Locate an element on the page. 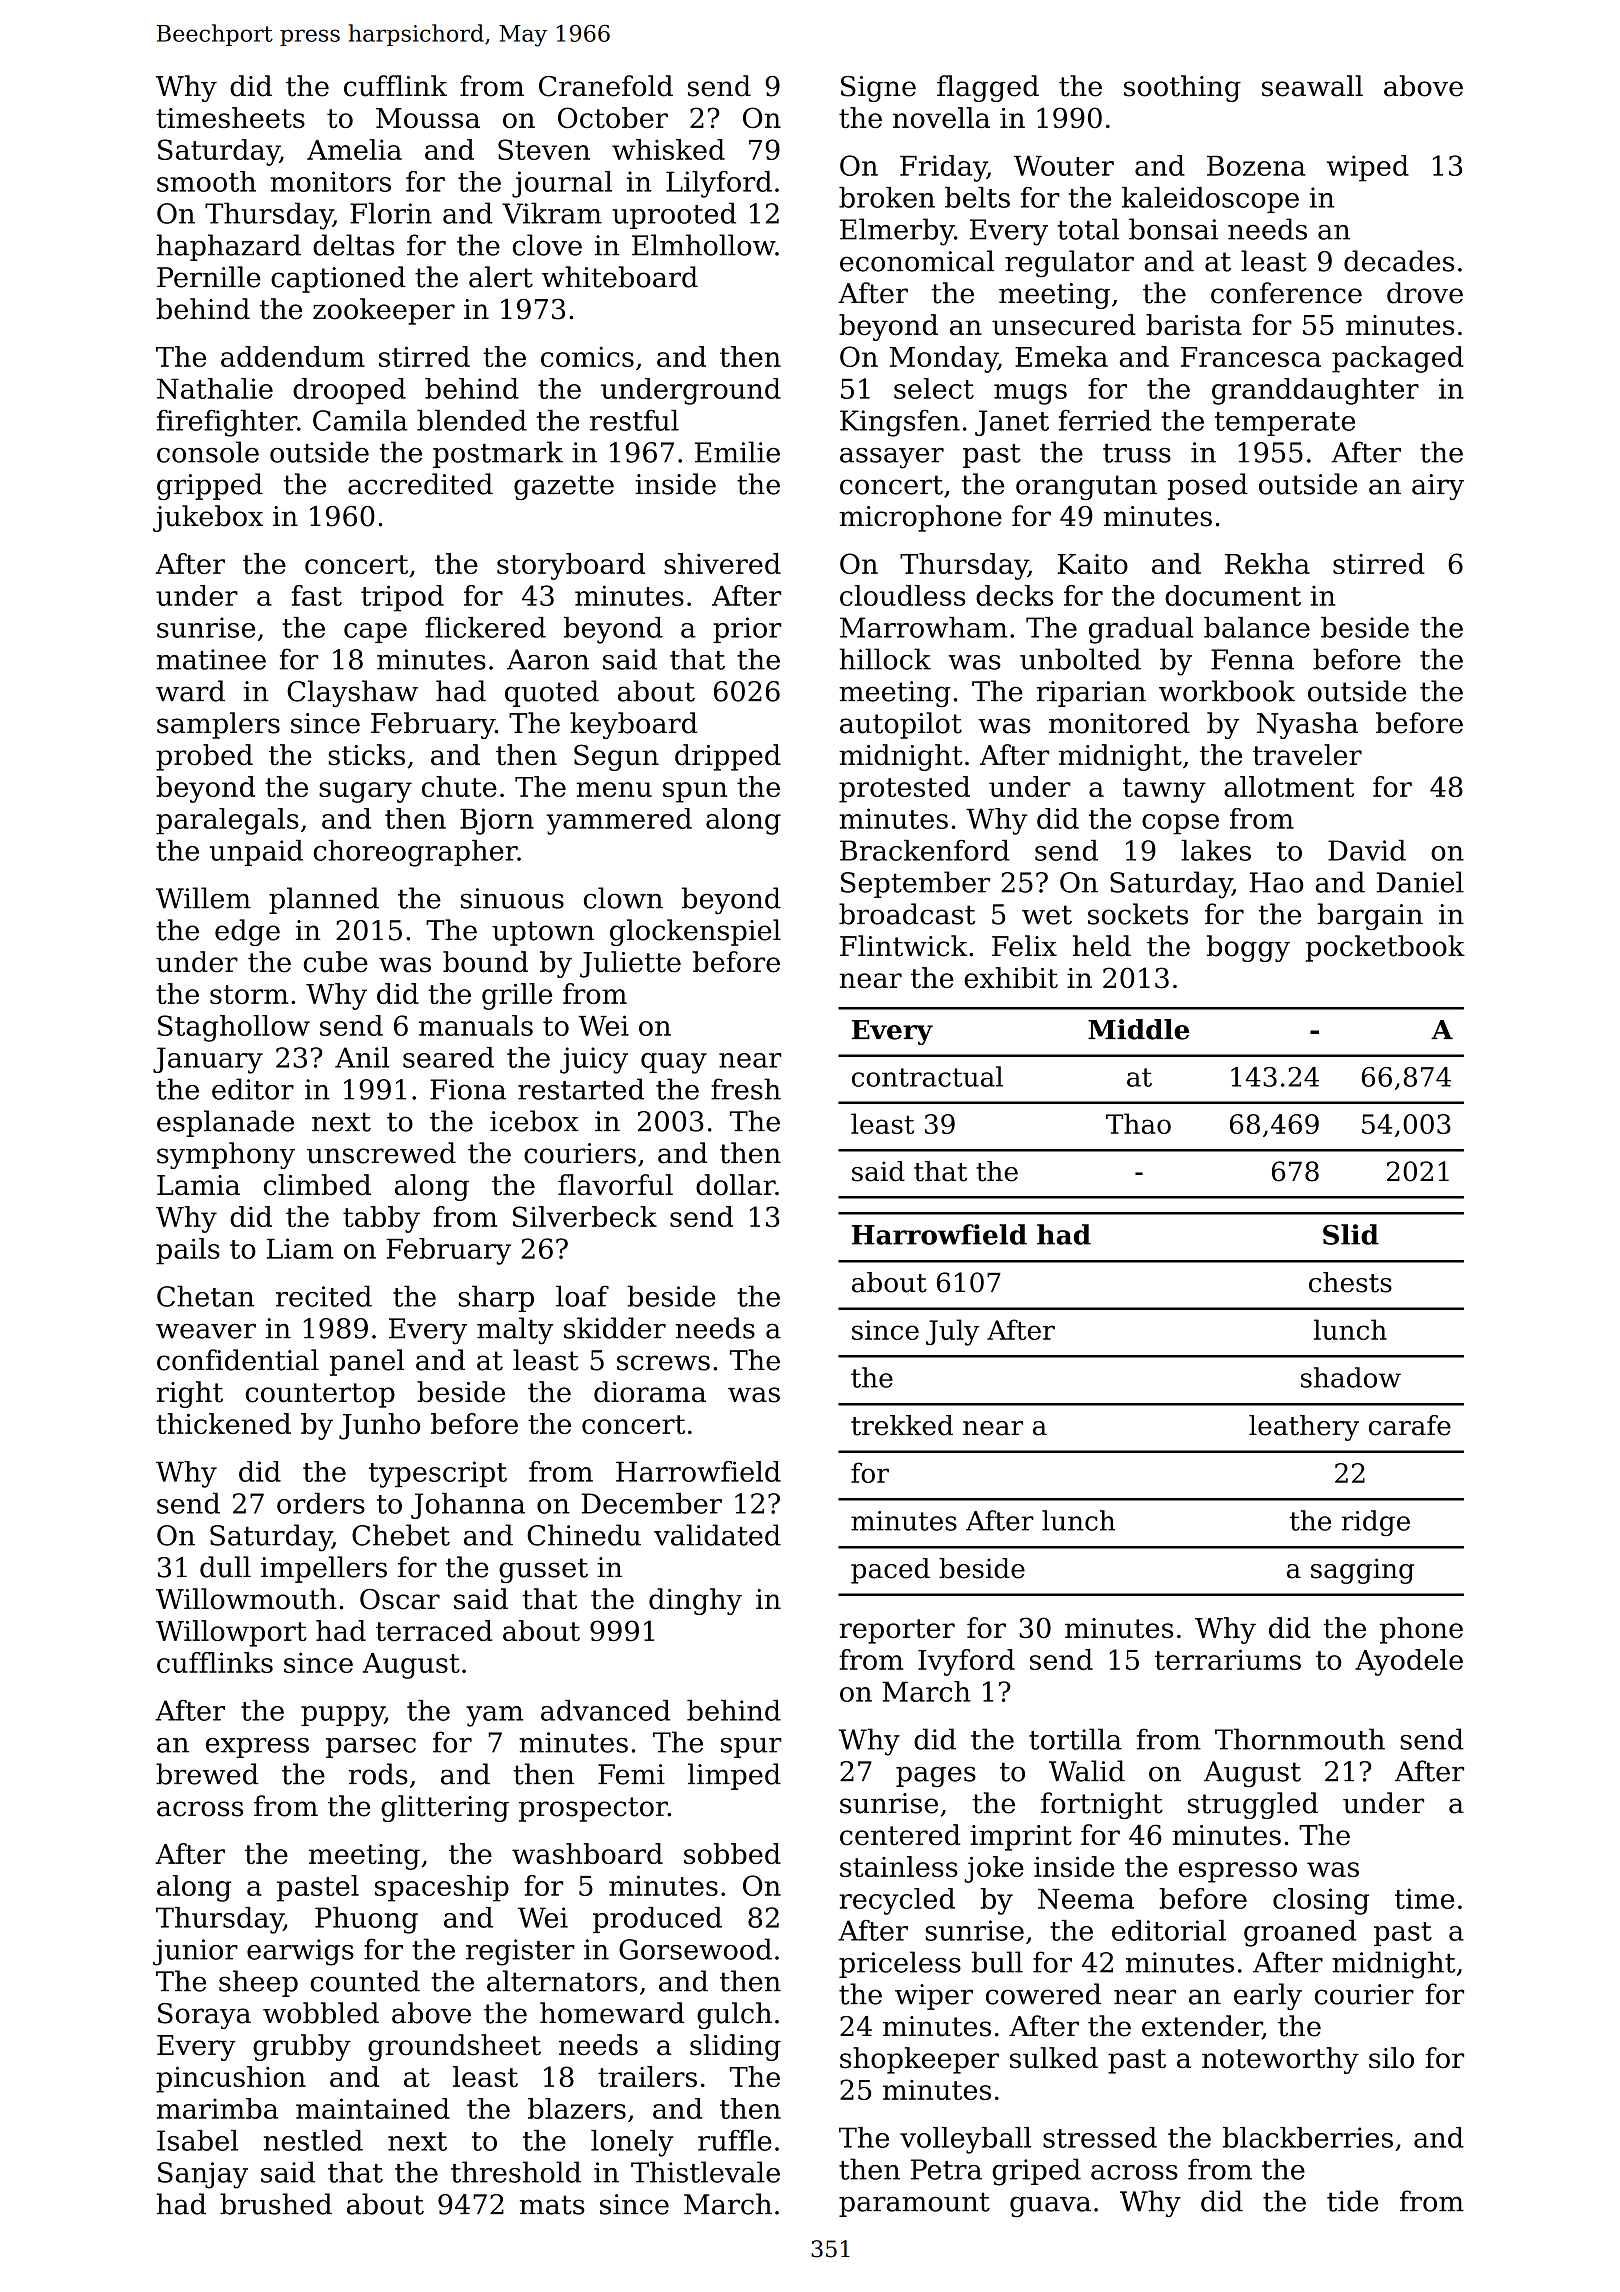 Image resolution: width=1620 pixels, height=2292 pixels. soothing is located at coordinates (1182, 88).
